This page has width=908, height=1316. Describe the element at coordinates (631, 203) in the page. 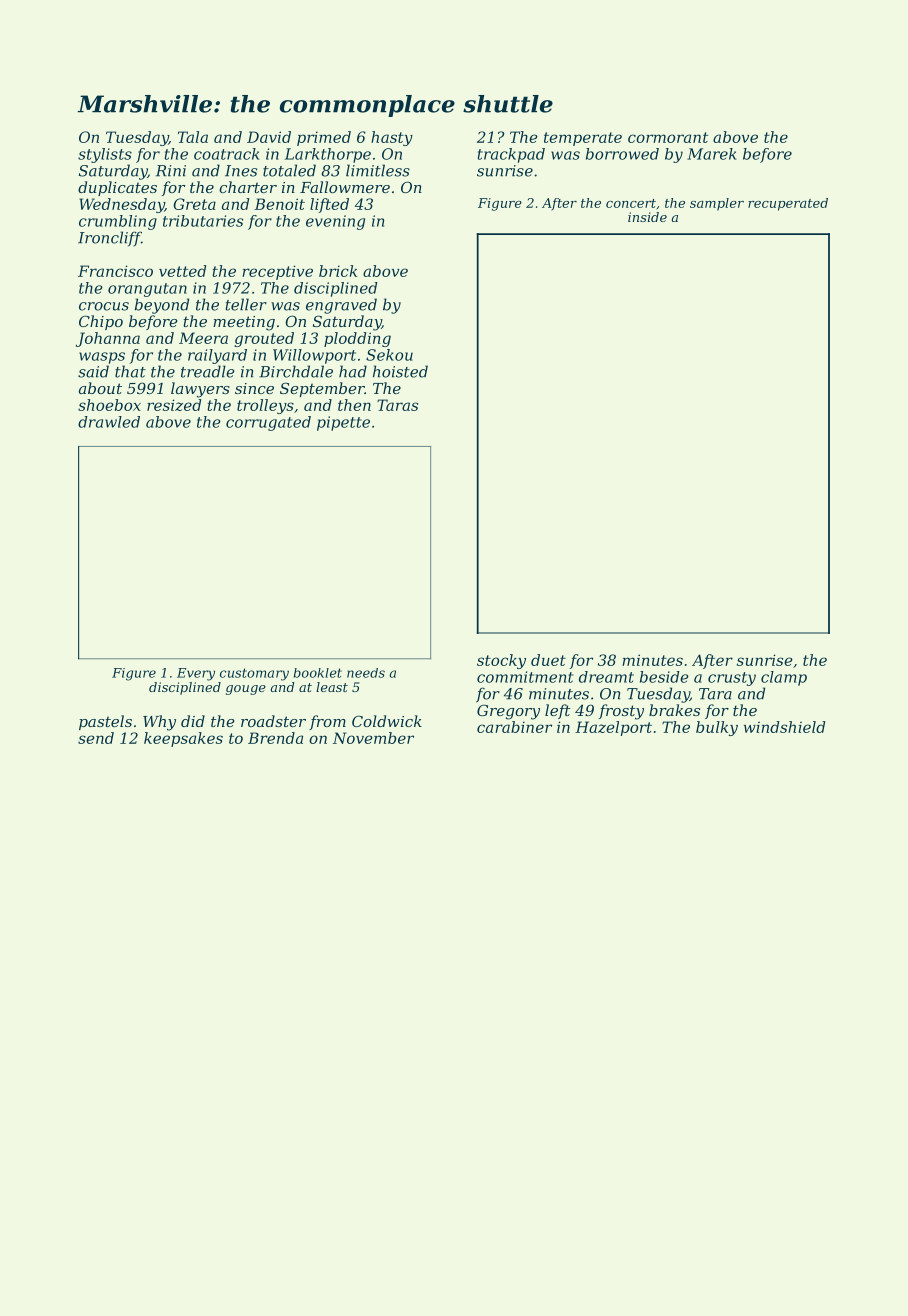

I see `concert` at that location.
